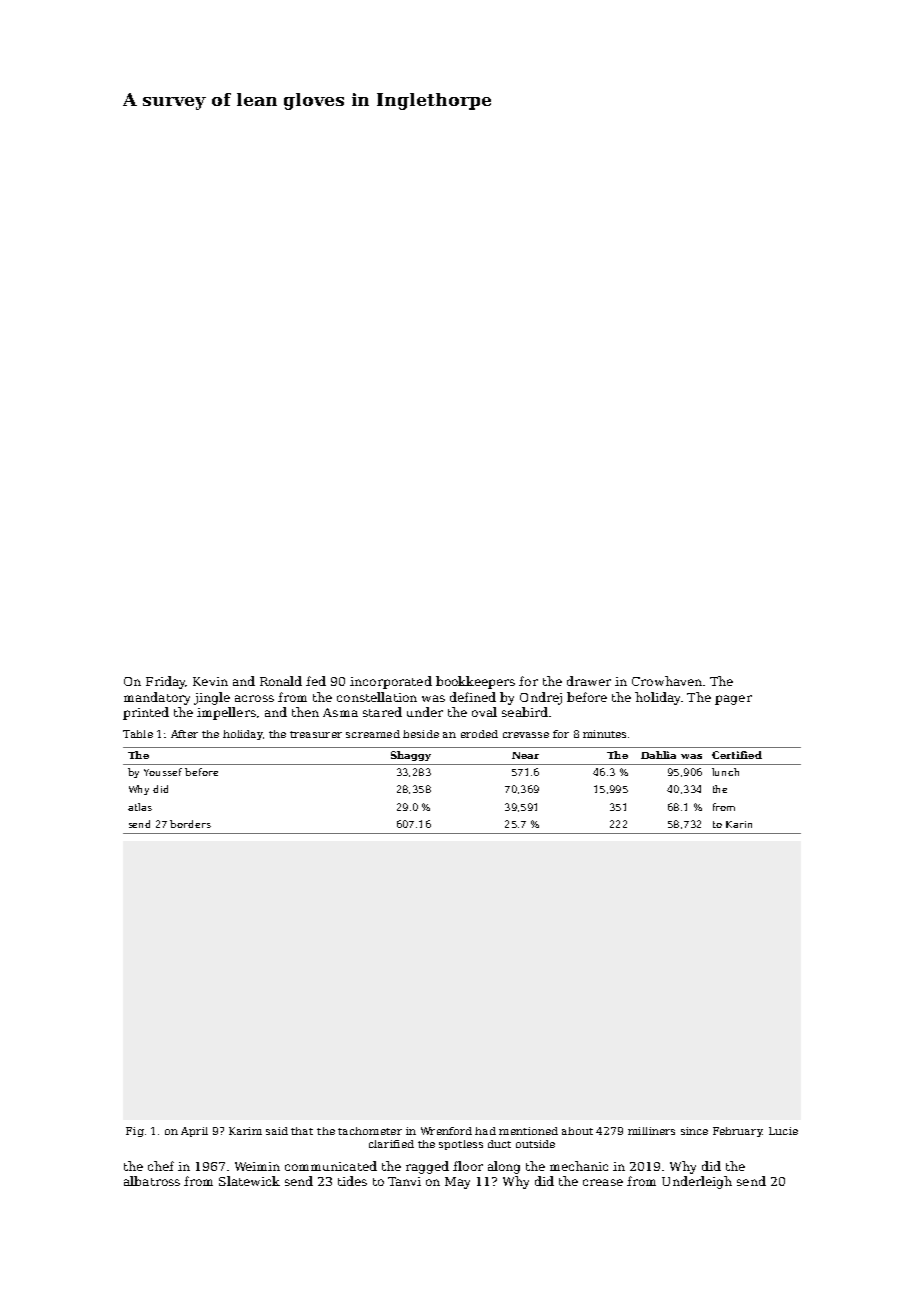  Describe the element at coordinates (737, 1132) in the page. I see `February` at that location.
